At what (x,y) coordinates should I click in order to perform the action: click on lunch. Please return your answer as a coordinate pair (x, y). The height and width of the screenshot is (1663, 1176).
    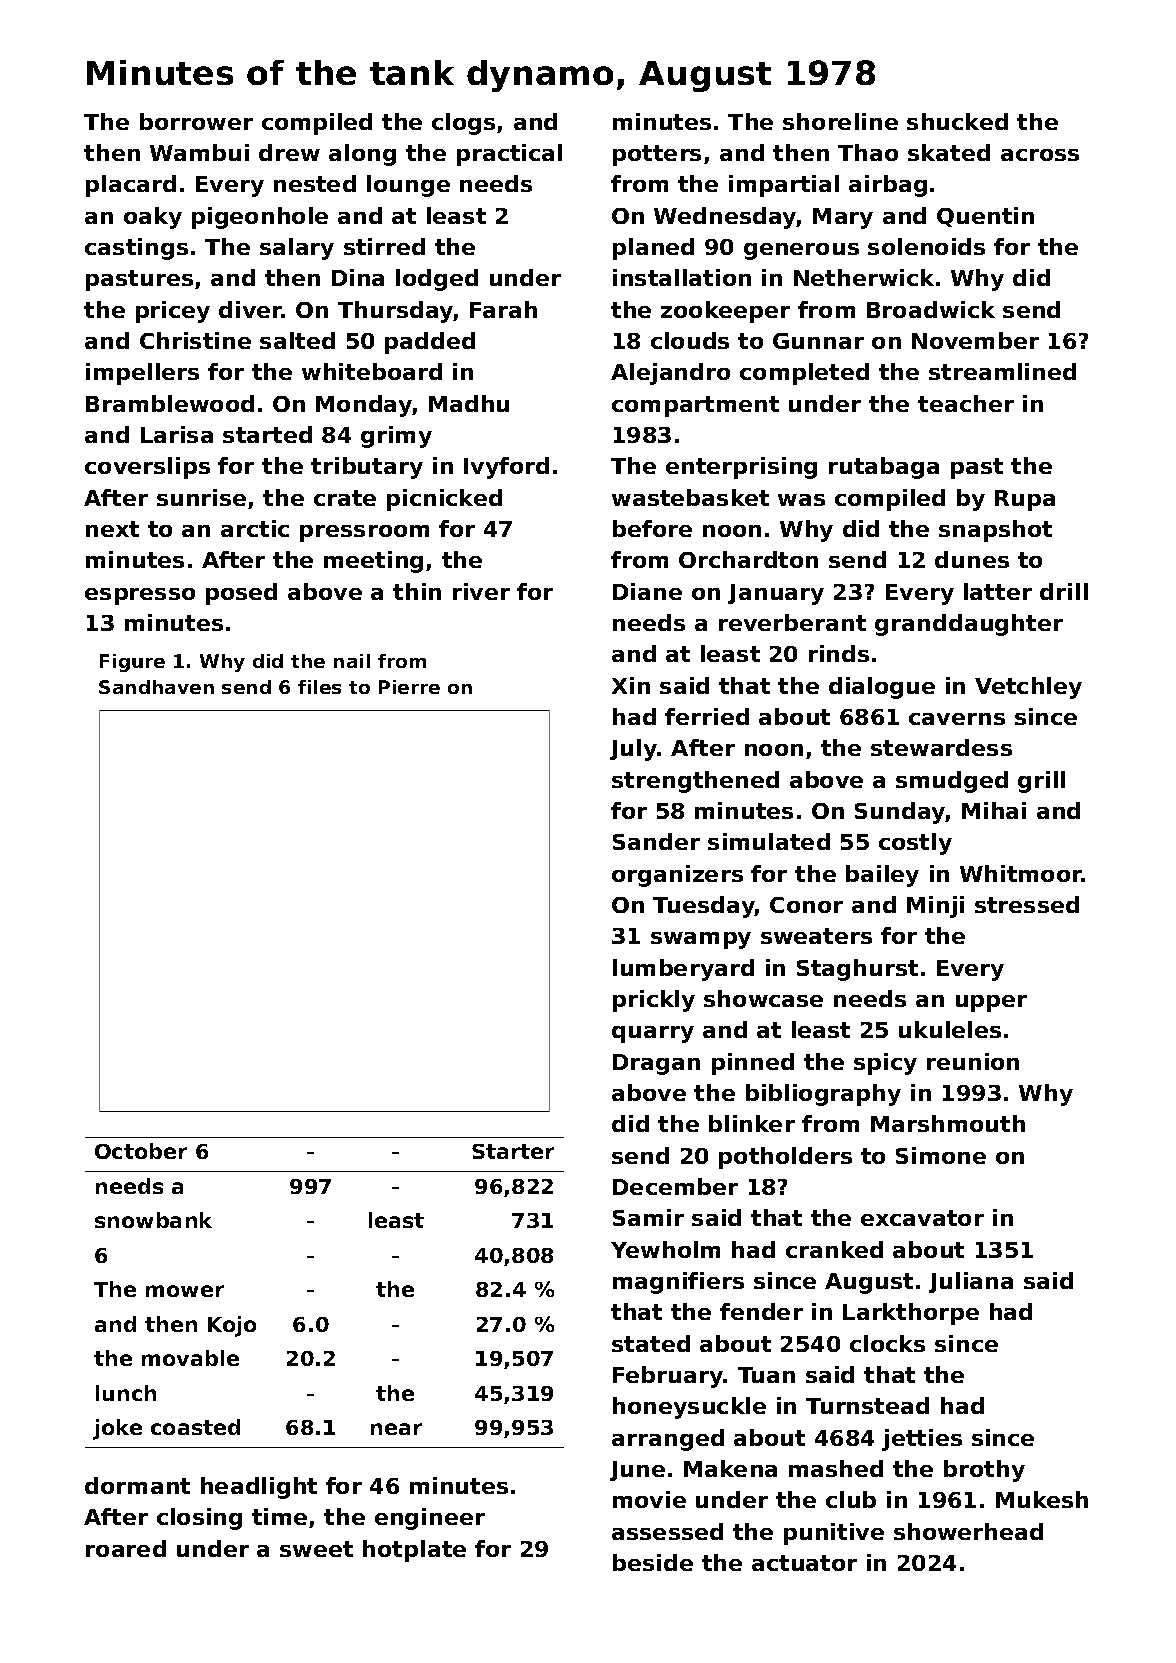
    Looking at the image, I should click on (126, 1393).
